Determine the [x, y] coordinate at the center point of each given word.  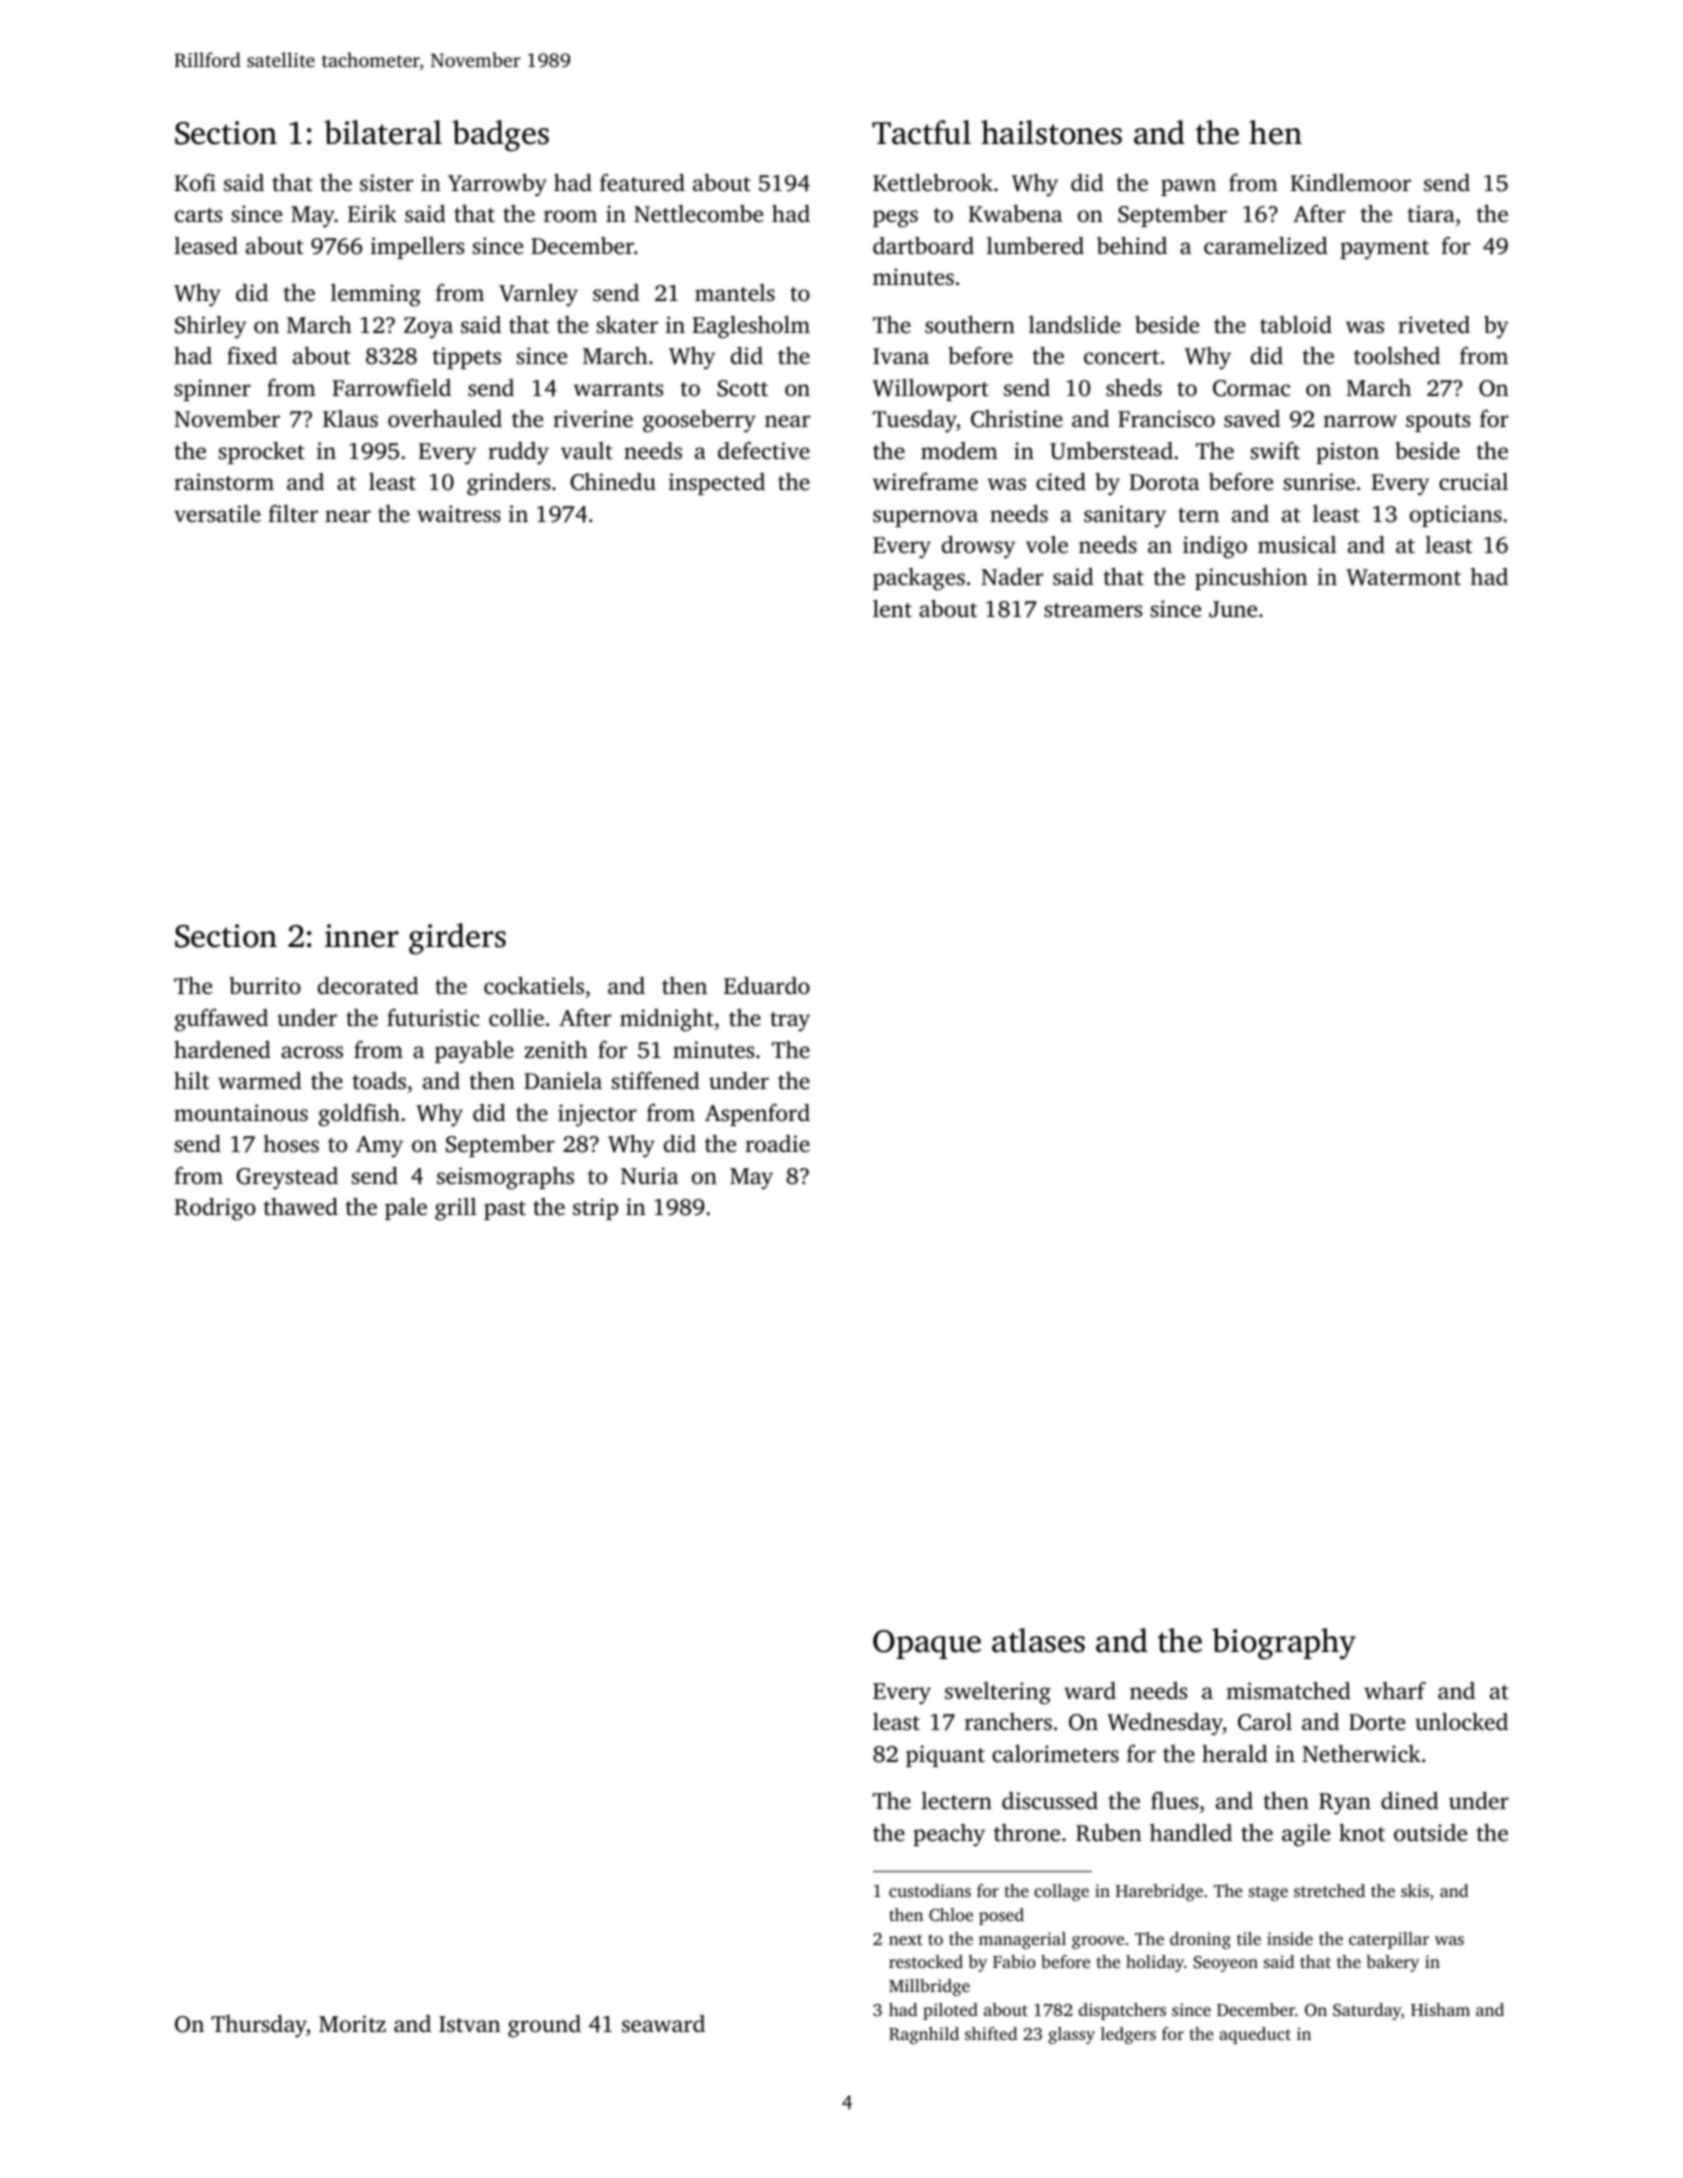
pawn [1188, 187]
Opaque [927, 1644]
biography [1284, 1644]
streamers [1093, 610]
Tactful [921, 132]
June [1233, 609]
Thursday [259, 2026]
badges [500, 136]
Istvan [470, 2024]
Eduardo [767, 986]
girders [457, 939]
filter [293, 513]
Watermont [1403, 577]
